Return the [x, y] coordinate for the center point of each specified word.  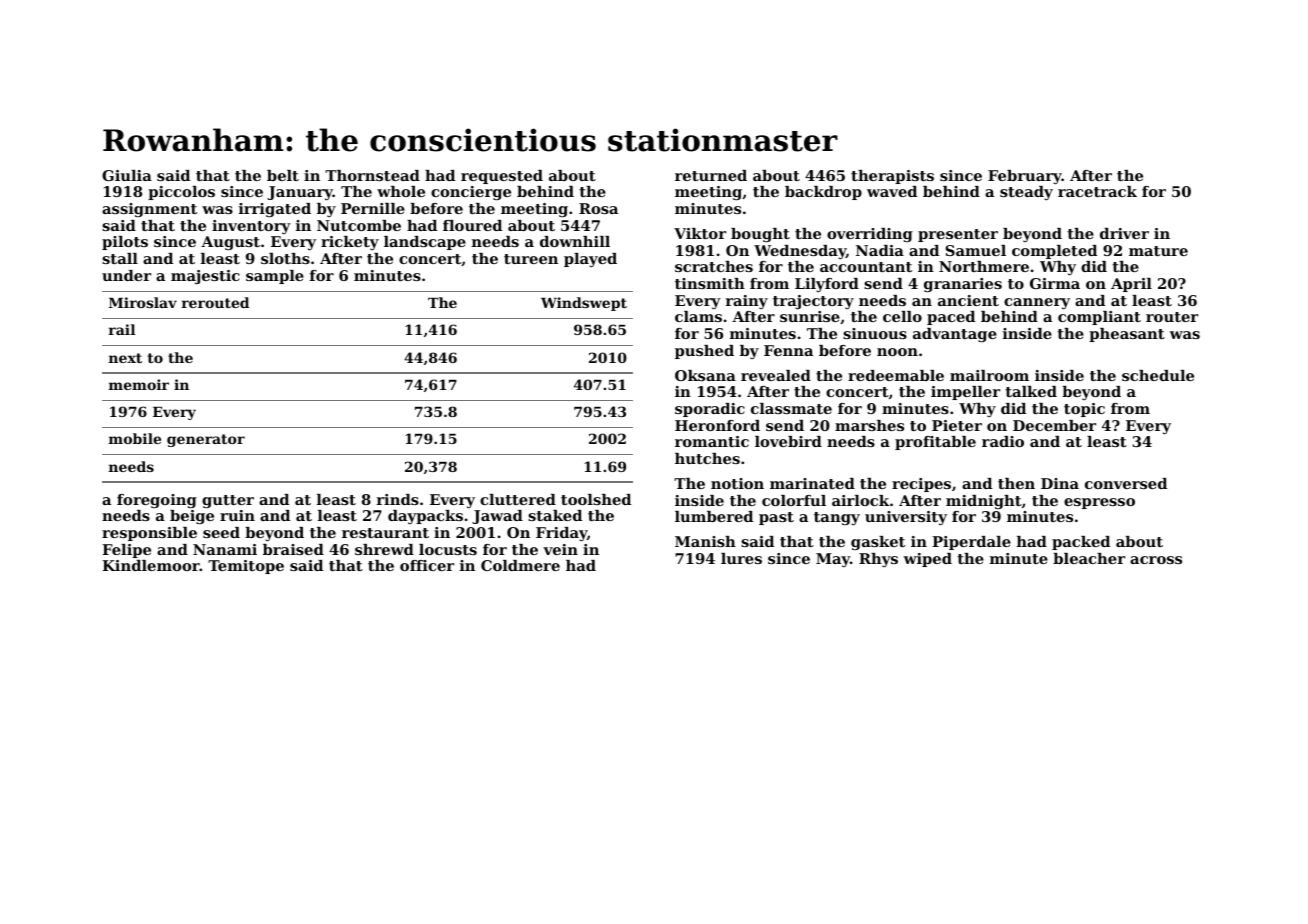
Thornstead [372, 175]
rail [122, 329]
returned [711, 175]
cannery [1037, 303]
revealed [776, 375]
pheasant [1127, 335]
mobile [135, 438]
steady [1026, 193]
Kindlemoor [151, 565]
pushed [704, 352]
